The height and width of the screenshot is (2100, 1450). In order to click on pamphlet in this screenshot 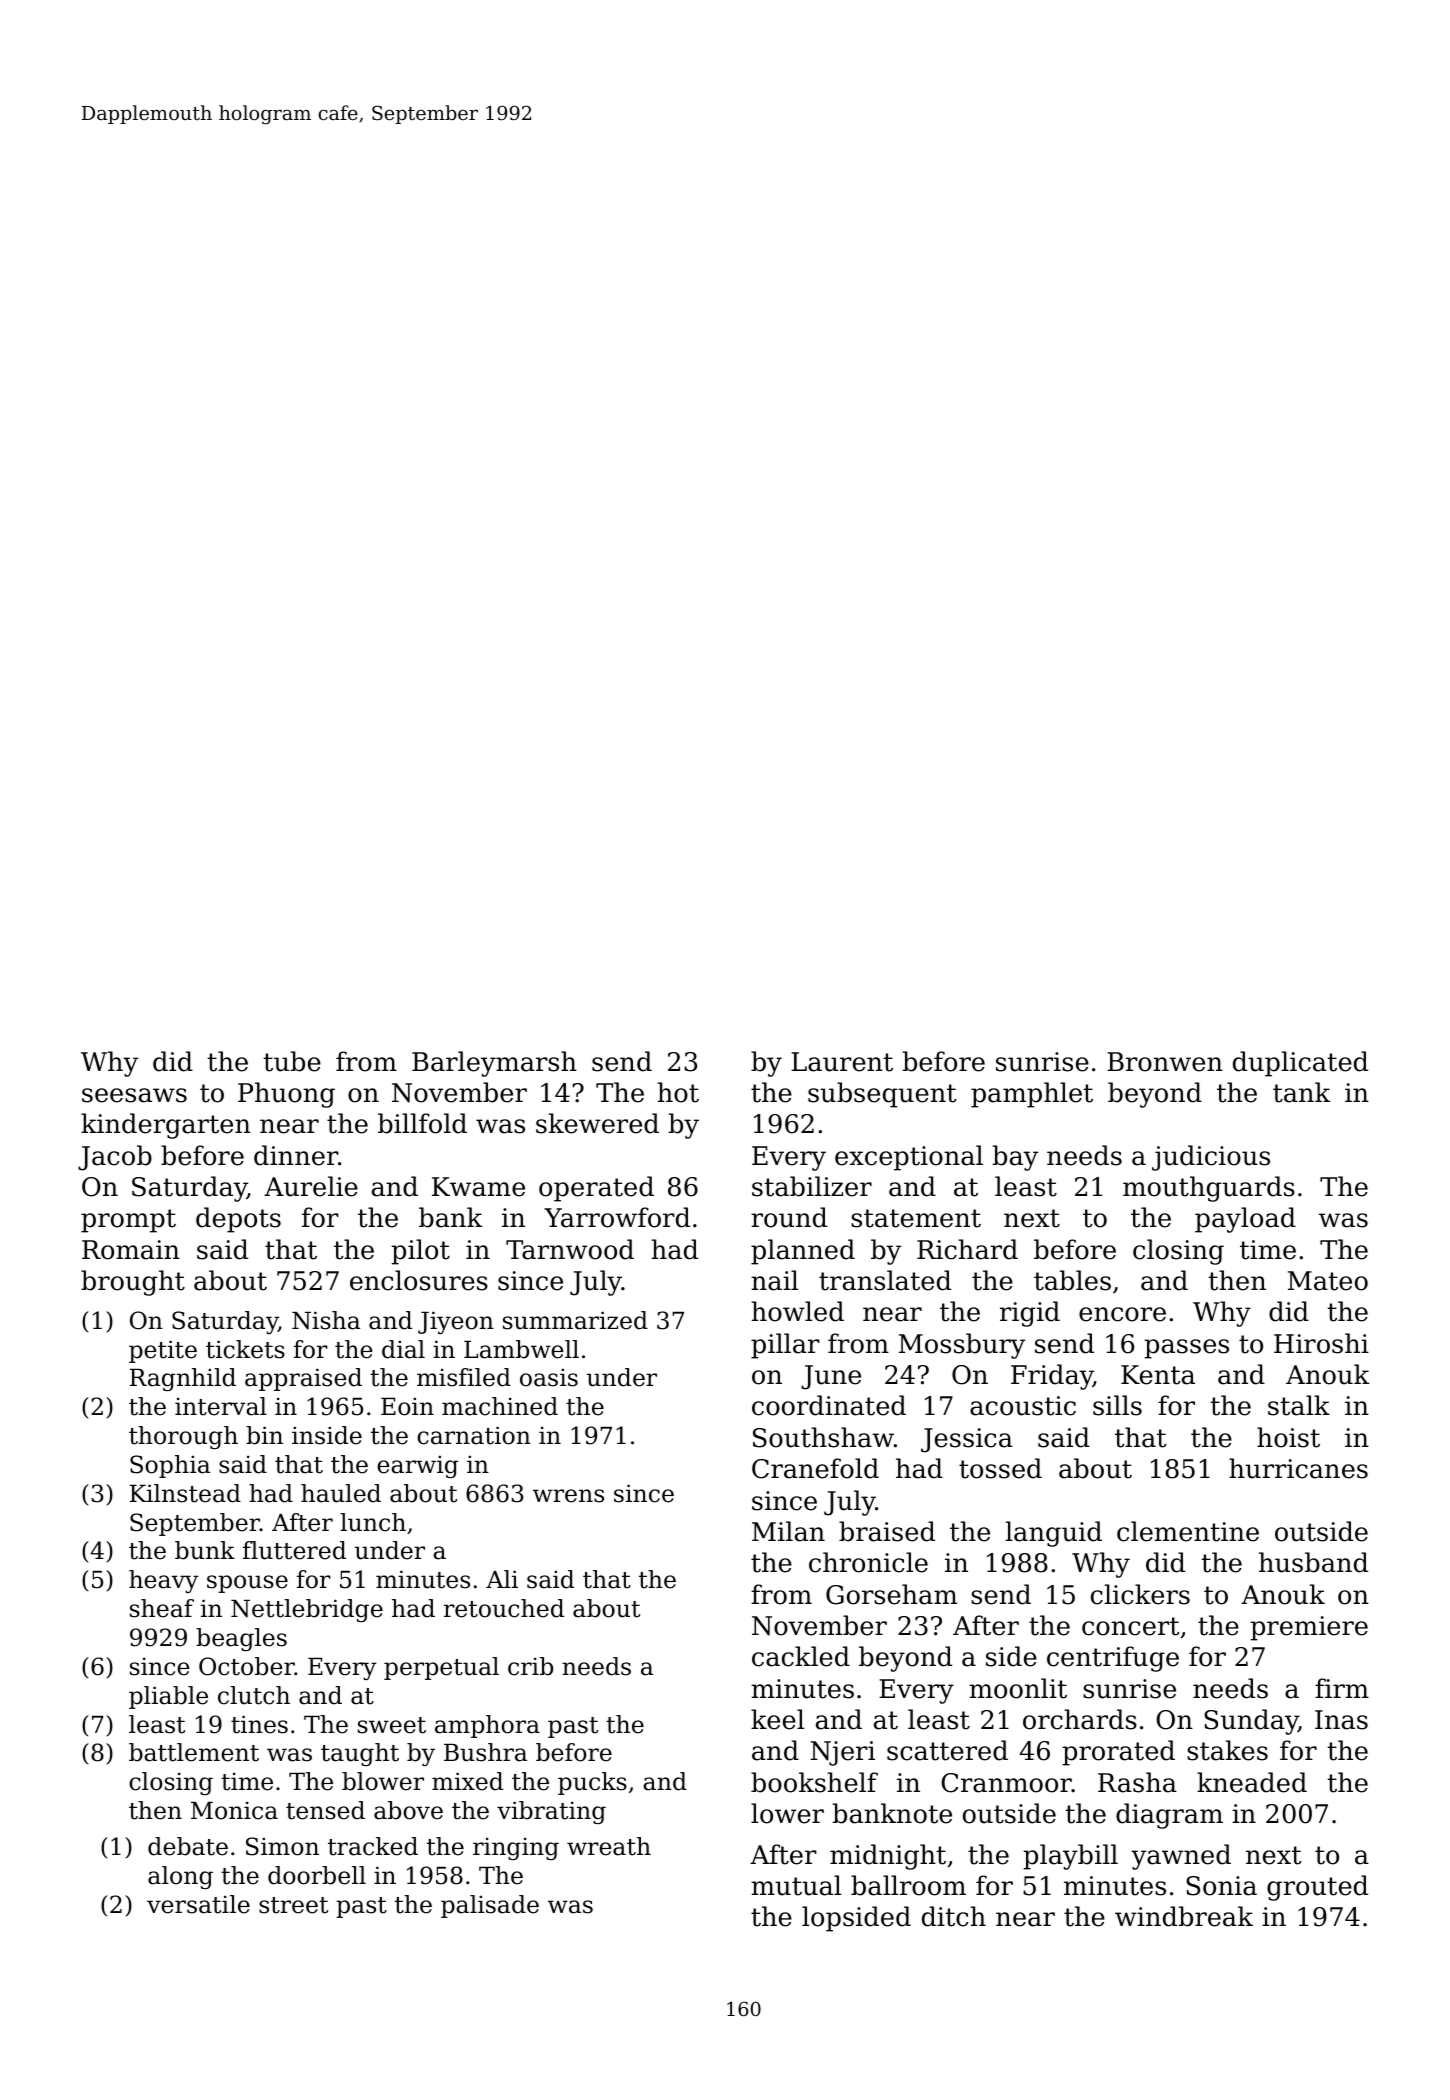, I will do `click(1032, 1095)`.
